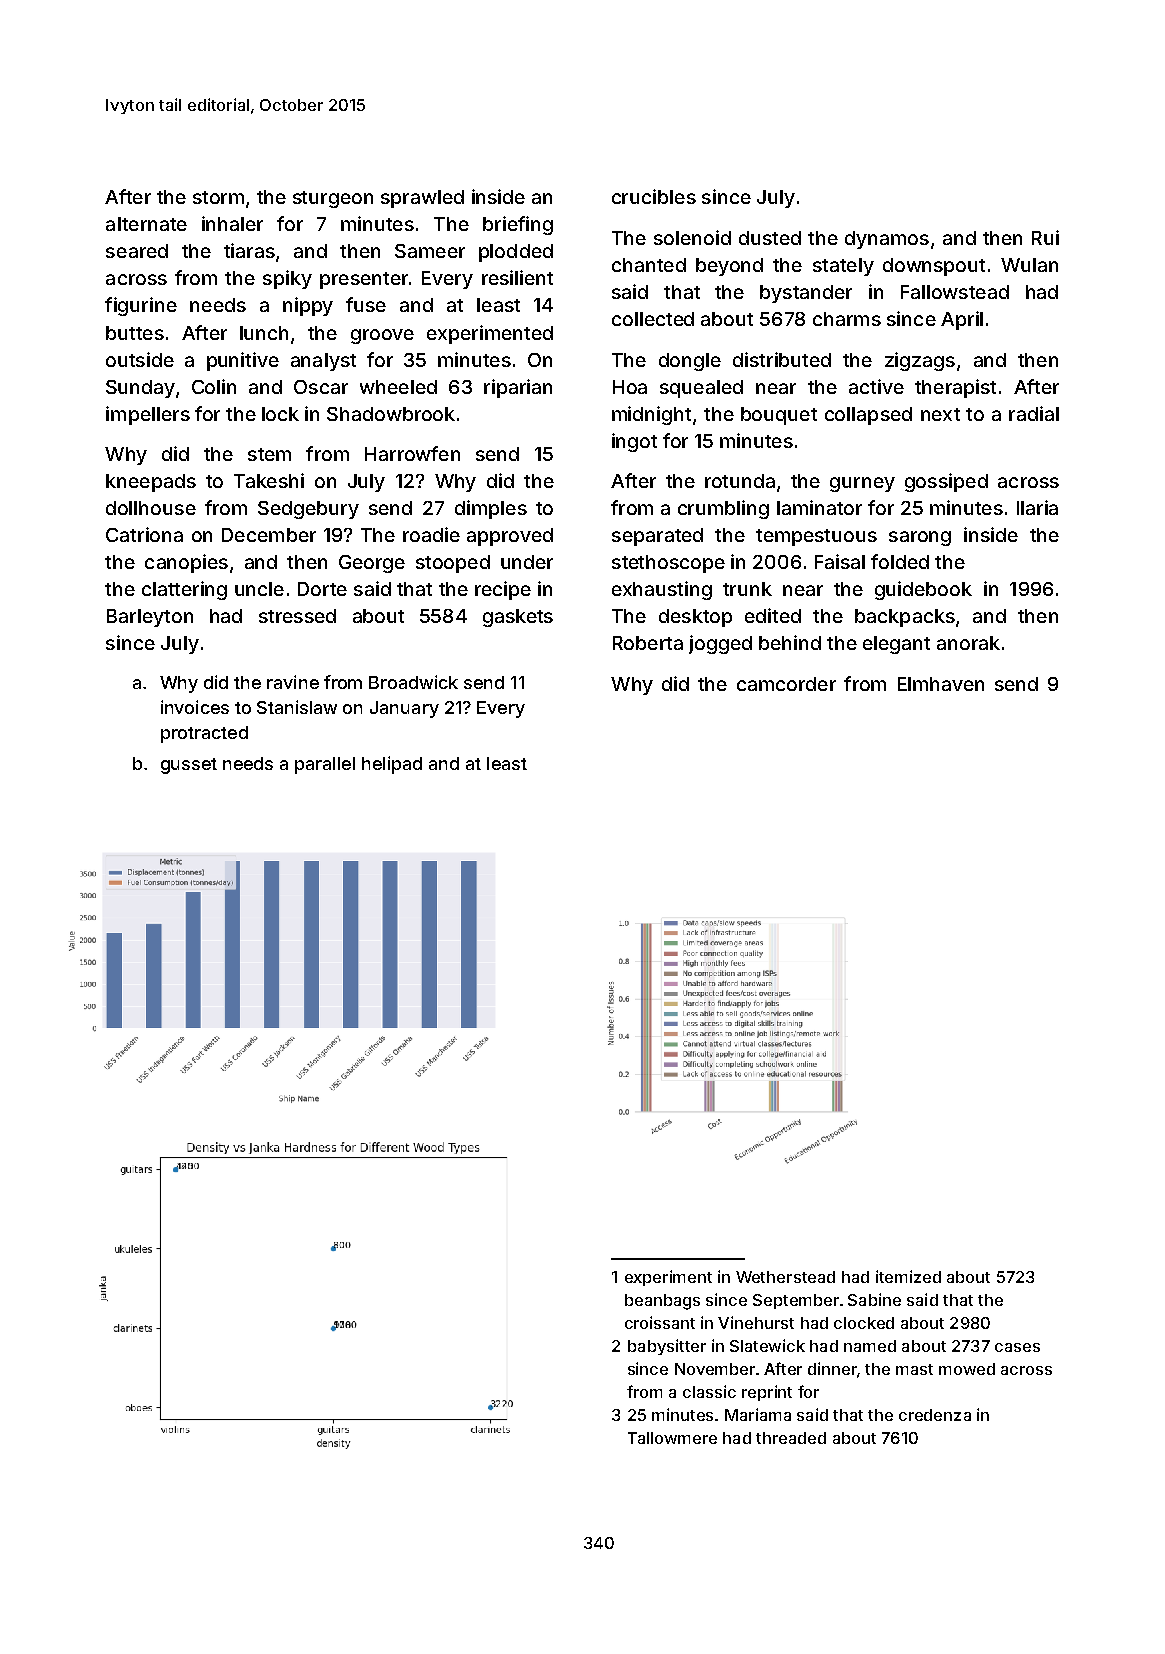  I want to click on Slatewick, so click(767, 1345).
